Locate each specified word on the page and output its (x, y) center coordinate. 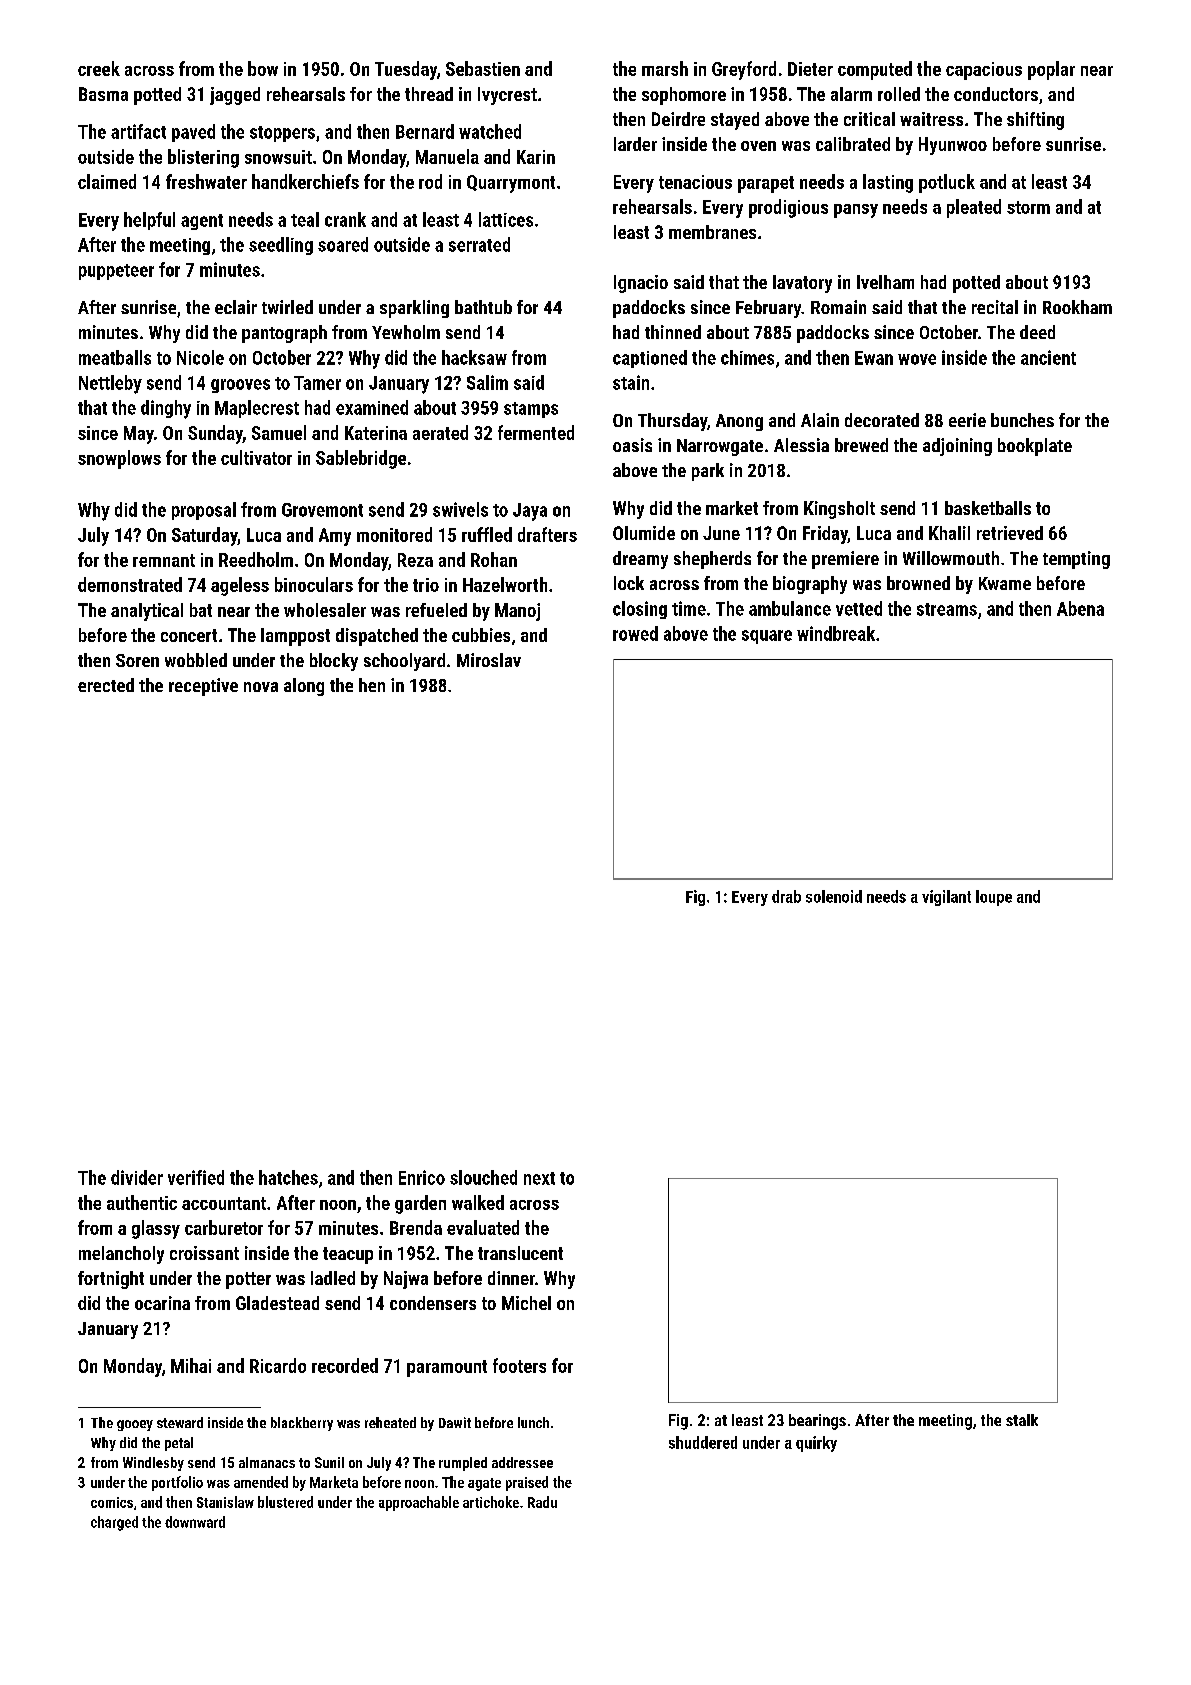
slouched (483, 1177)
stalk (1022, 1420)
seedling (281, 246)
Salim (487, 382)
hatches (288, 1177)
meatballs (115, 357)
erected (106, 685)
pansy (856, 211)
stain (631, 382)
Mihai (191, 1365)
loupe (994, 898)
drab (786, 896)
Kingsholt (839, 510)
